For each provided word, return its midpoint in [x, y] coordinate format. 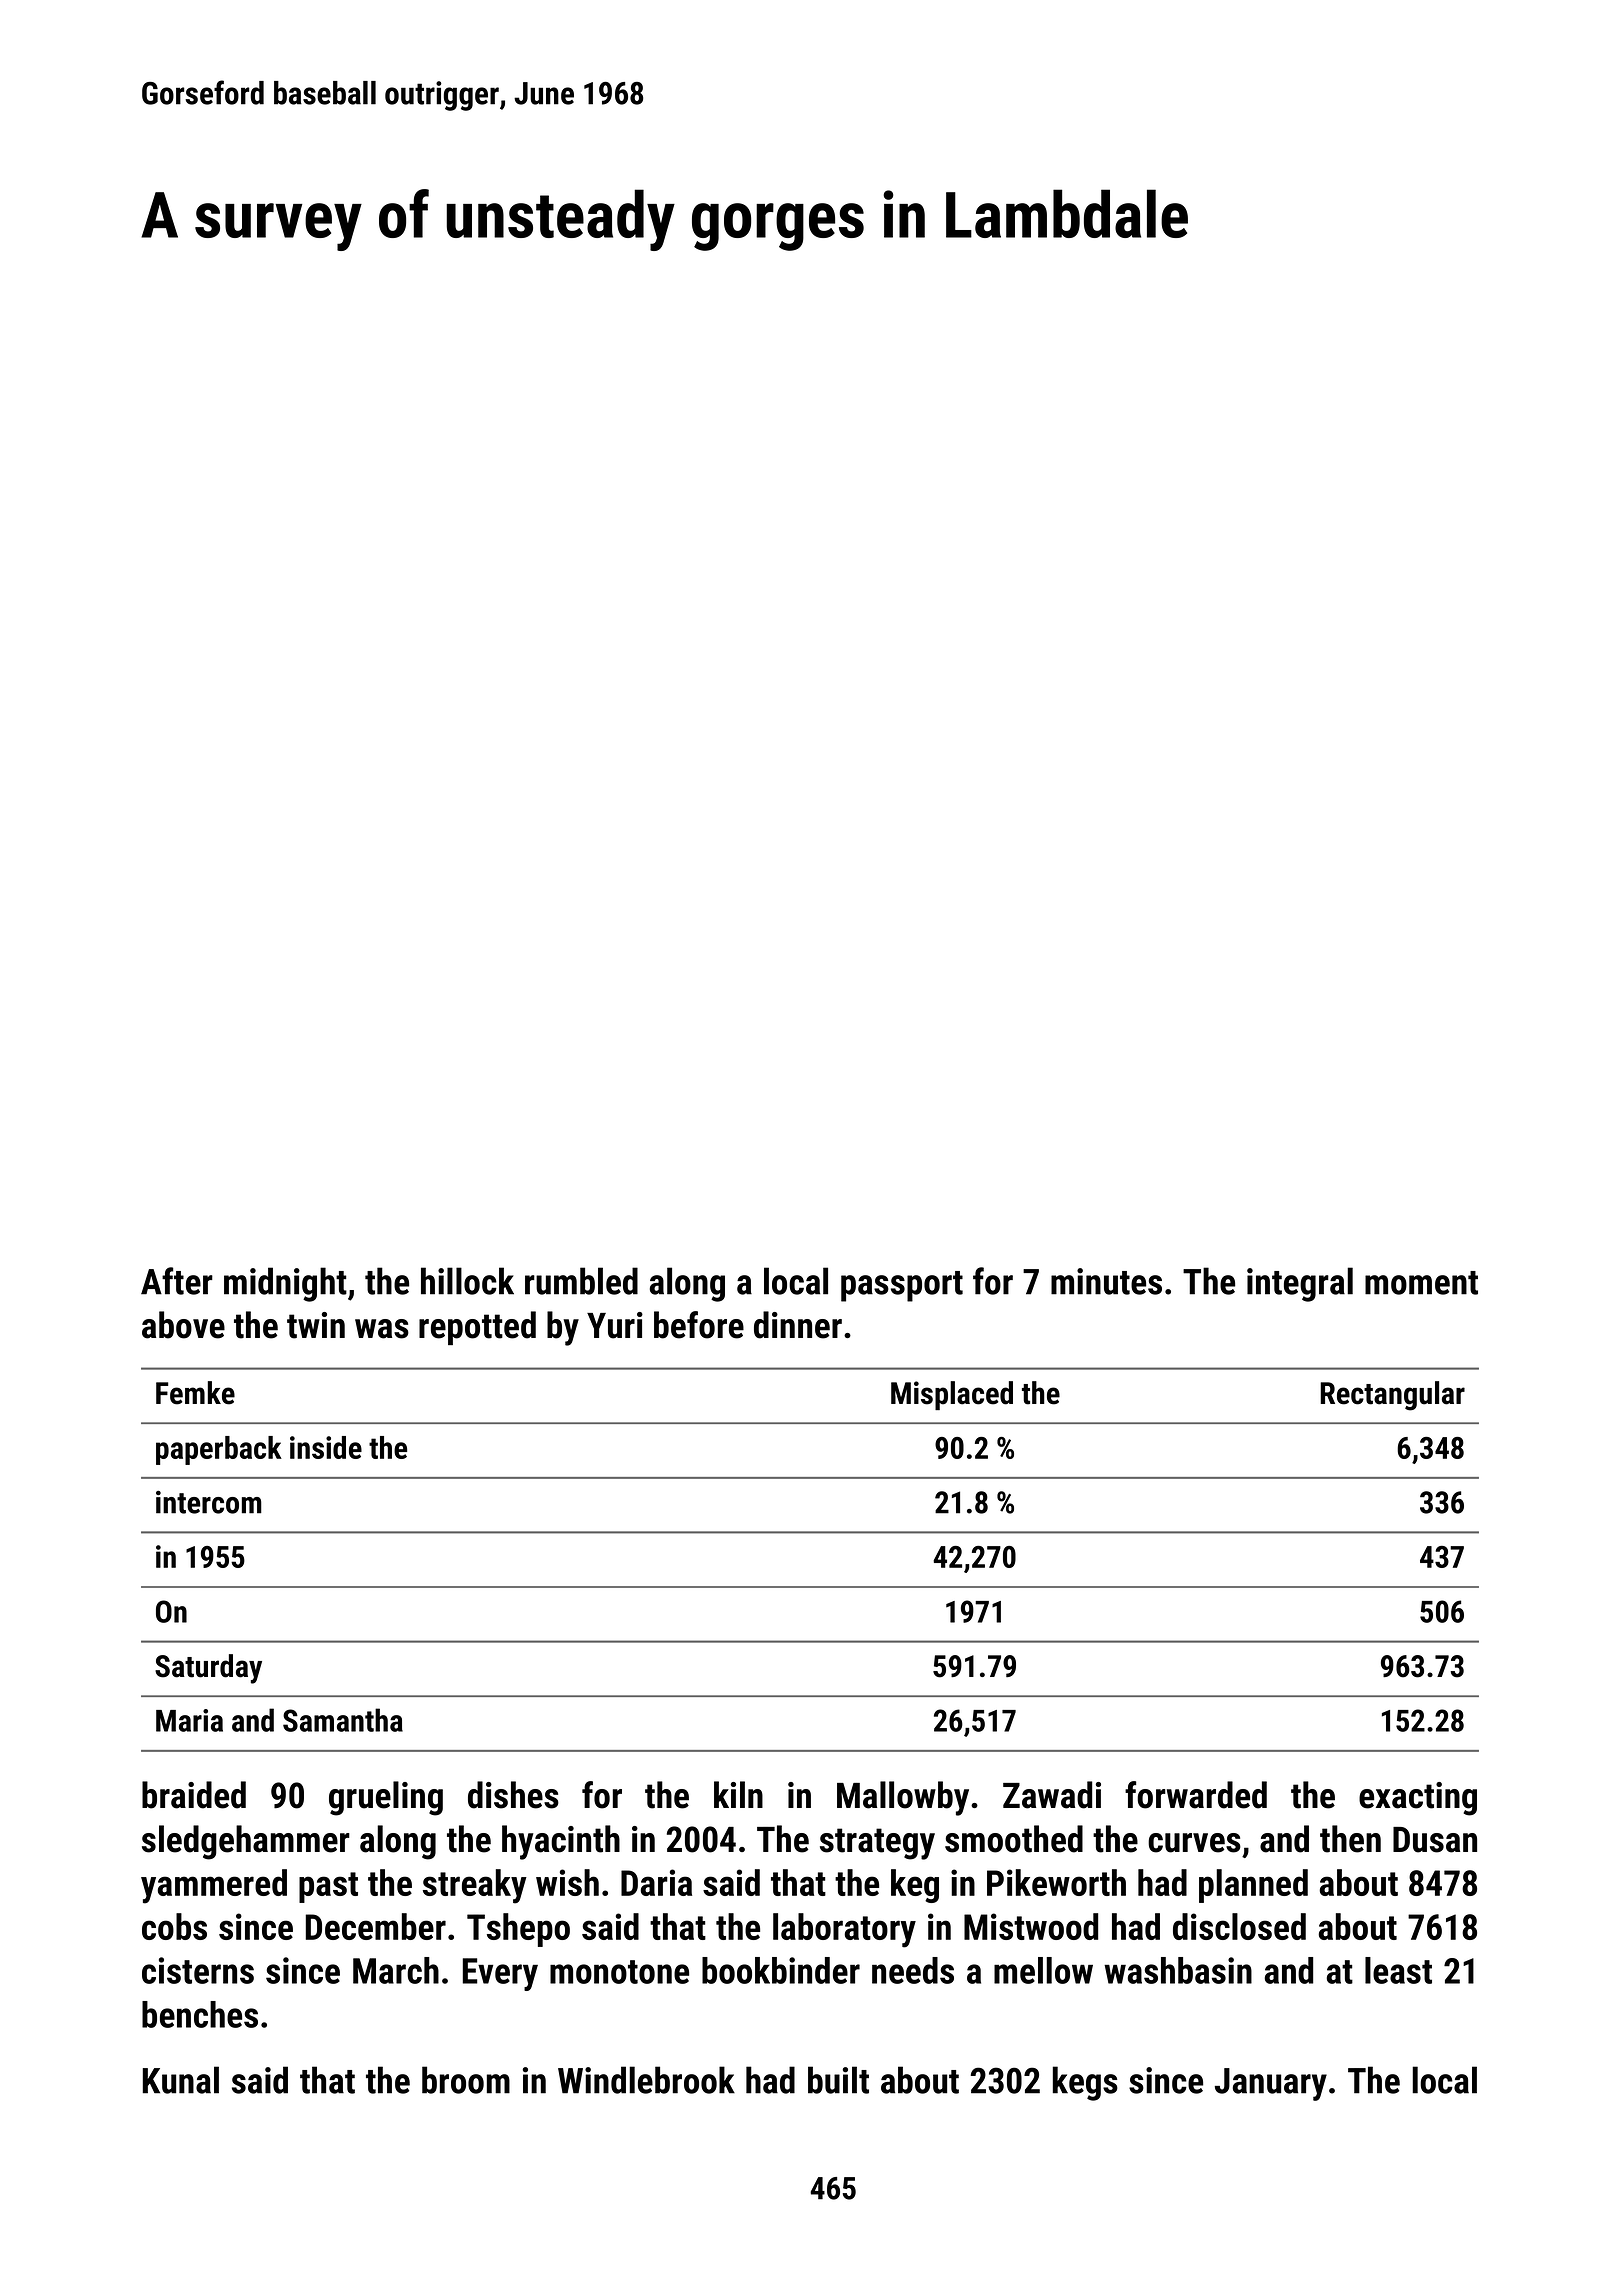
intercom [209, 1502]
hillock [467, 1281]
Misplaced [952, 1395]
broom [466, 2080]
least [1398, 1970]
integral [1300, 1284]
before [699, 1325]
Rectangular [1392, 1396]
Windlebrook [646, 2080]
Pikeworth [1056, 1882]
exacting [1418, 1799]
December [376, 1926]
